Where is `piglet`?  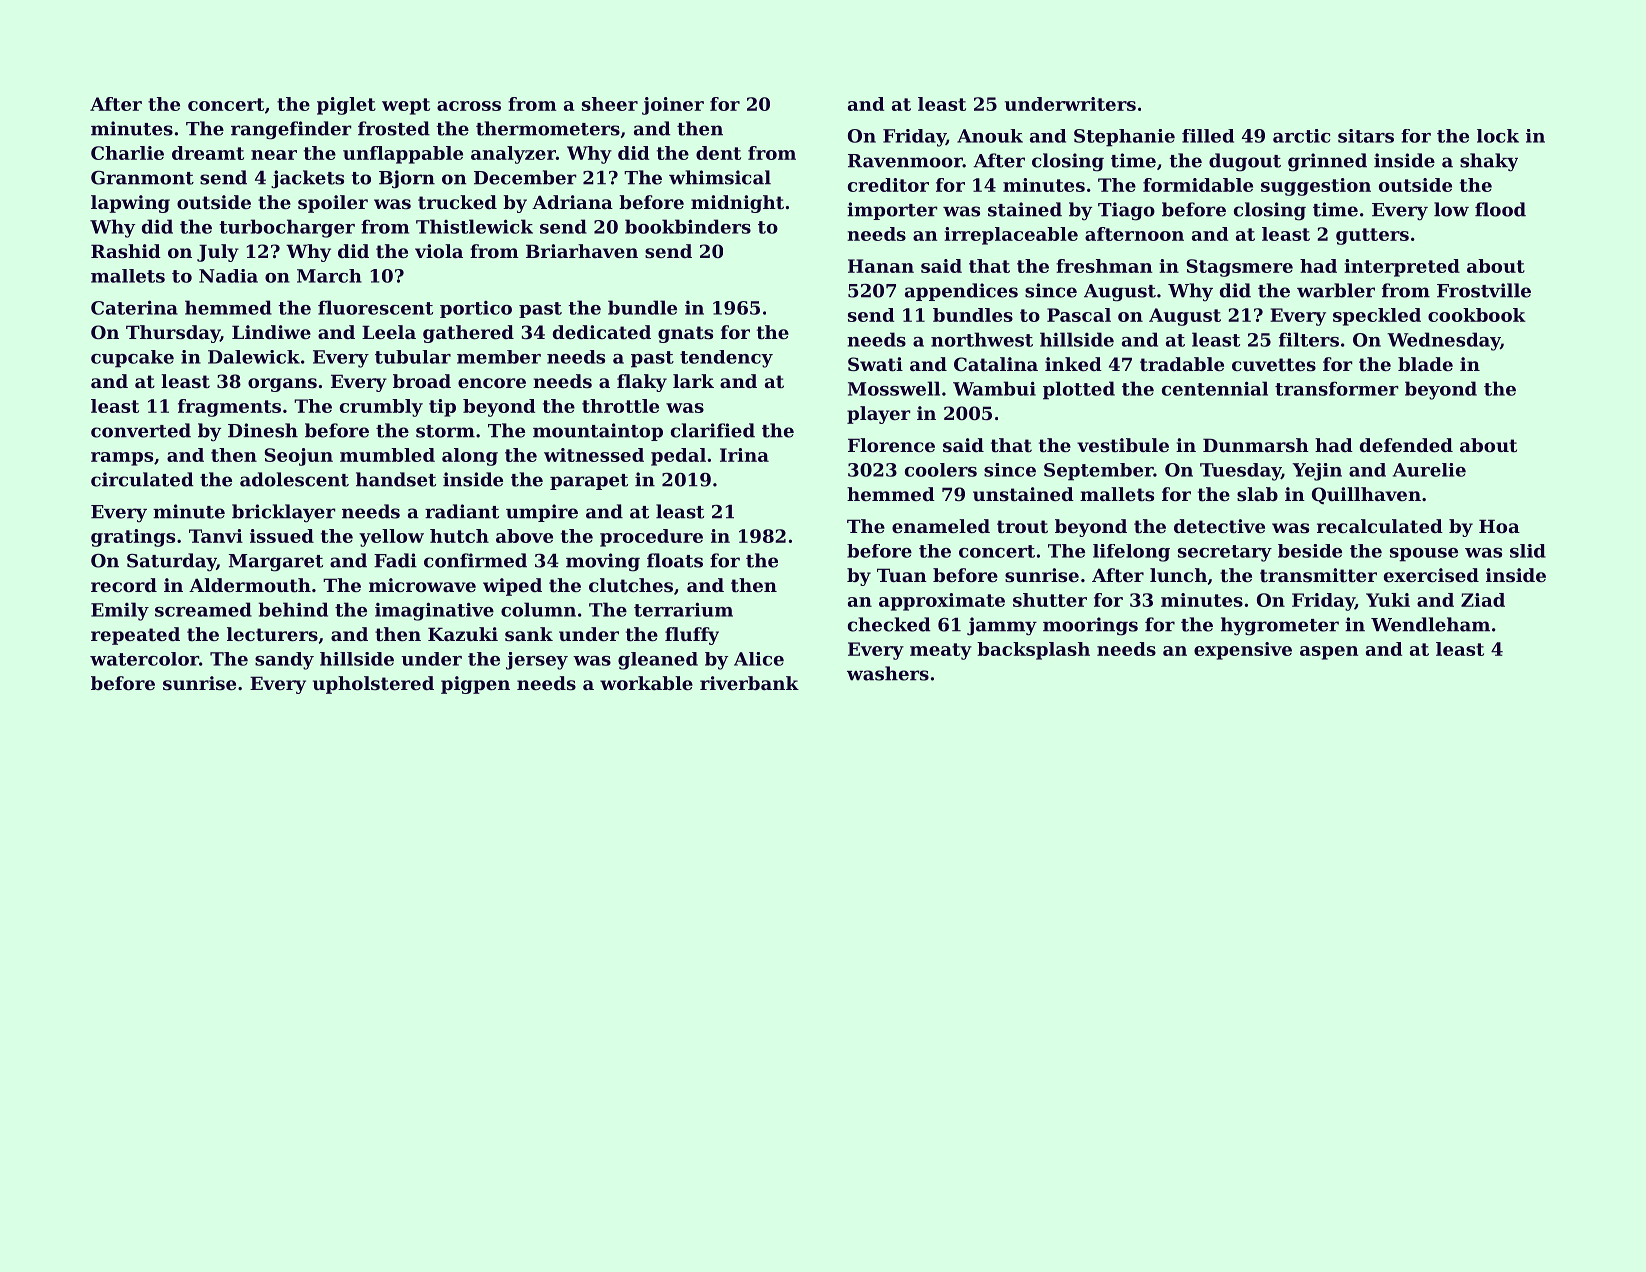 piglet is located at coordinates (346, 106).
